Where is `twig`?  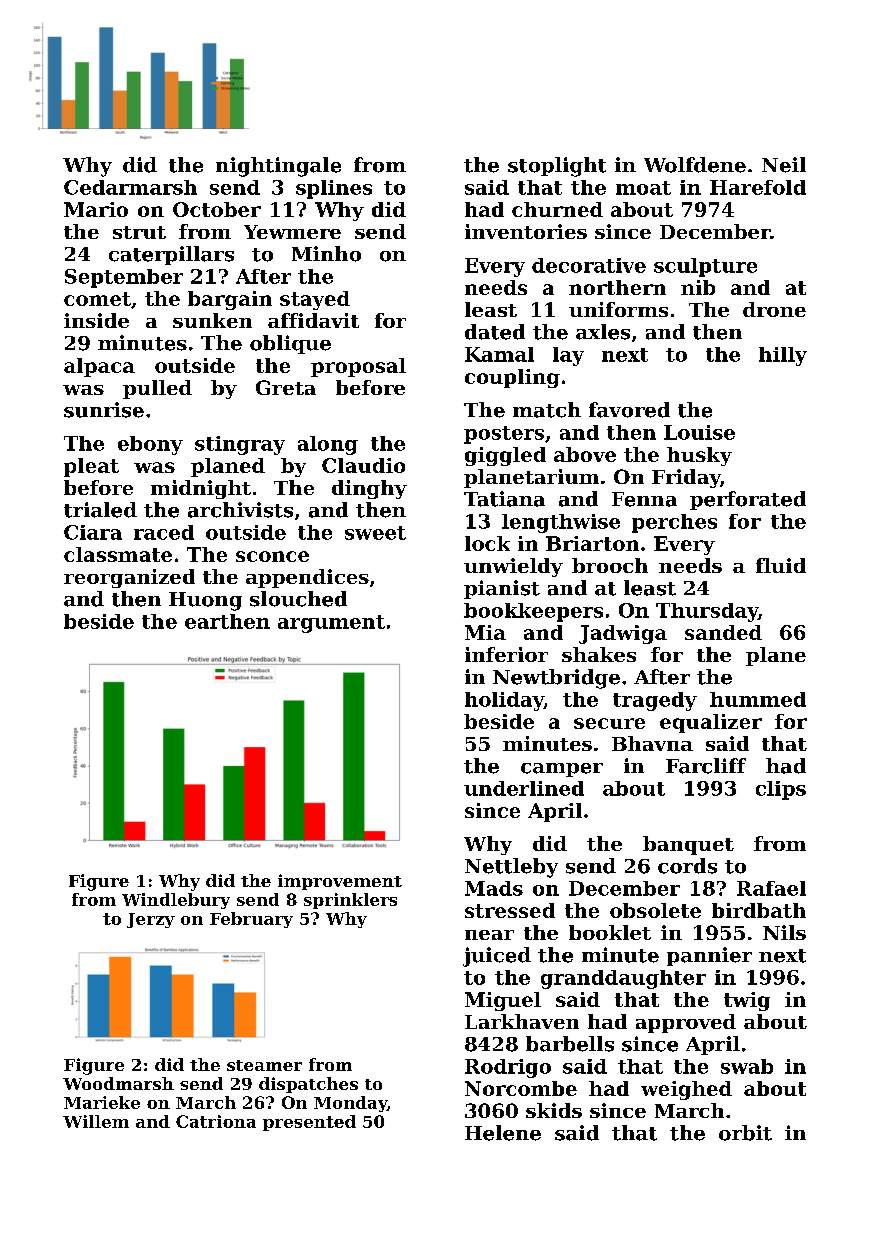 twig is located at coordinates (747, 1001).
